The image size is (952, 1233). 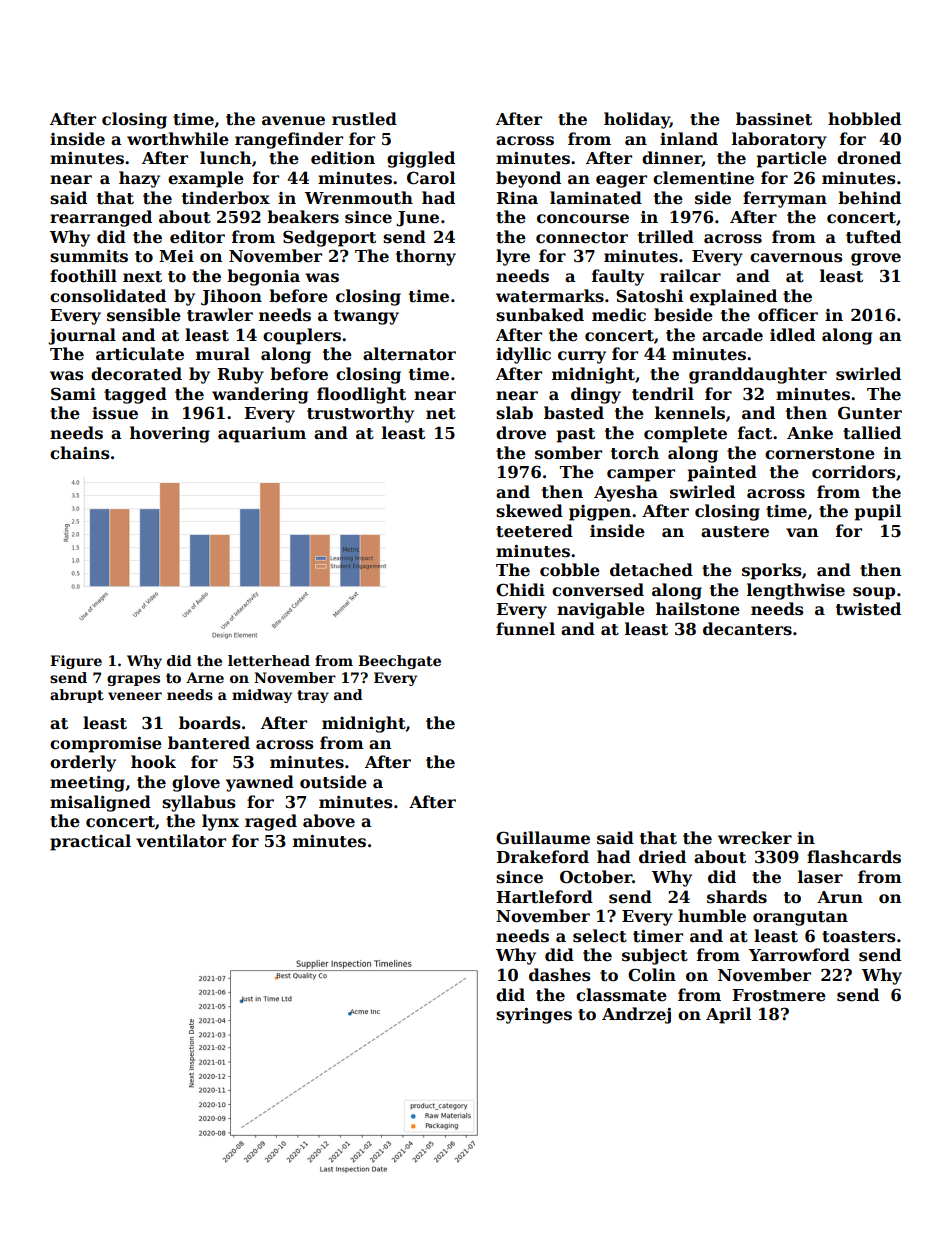 I want to click on rustled, so click(x=364, y=119).
